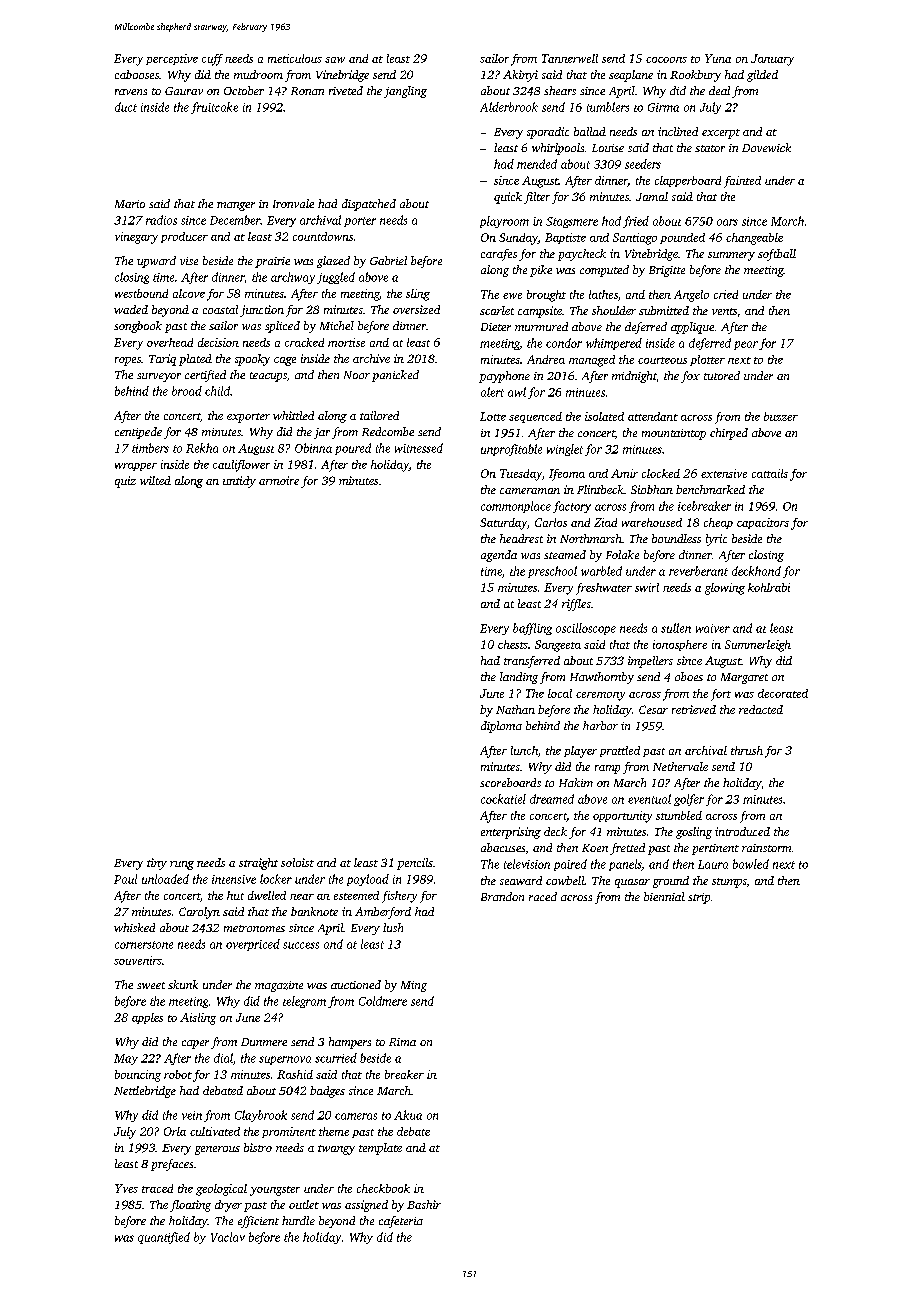 This document has height=1308, width=924. I want to click on Bashir, so click(424, 1204).
